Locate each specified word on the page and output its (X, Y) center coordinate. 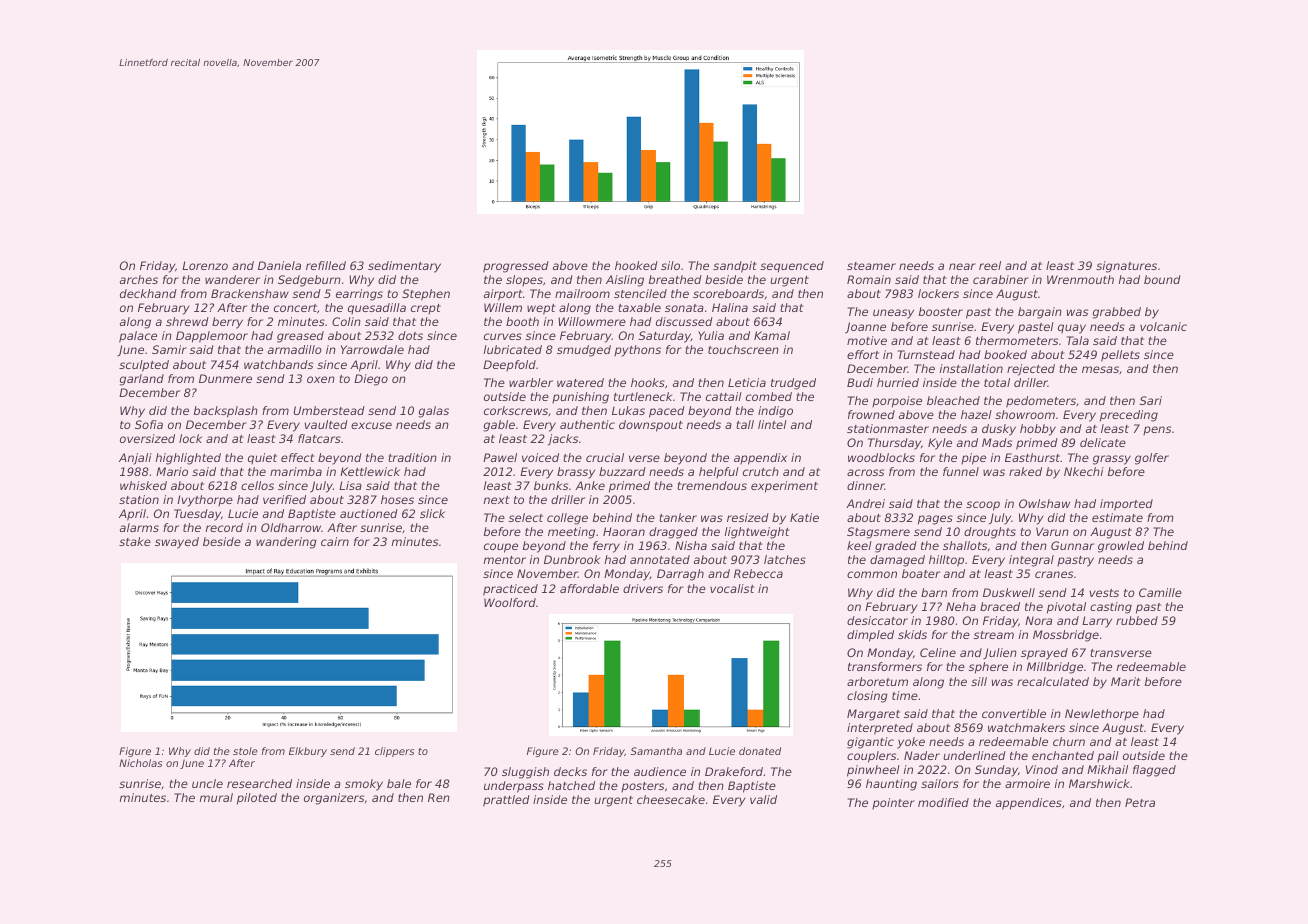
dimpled (870, 636)
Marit (1126, 681)
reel (990, 265)
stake (135, 541)
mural (216, 797)
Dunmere (225, 378)
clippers (394, 752)
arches (139, 279)
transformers (885, 666)
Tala (1078, 340)
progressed (516, 267)
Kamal (772, 335)
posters (642, 787)
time (905, 695)
